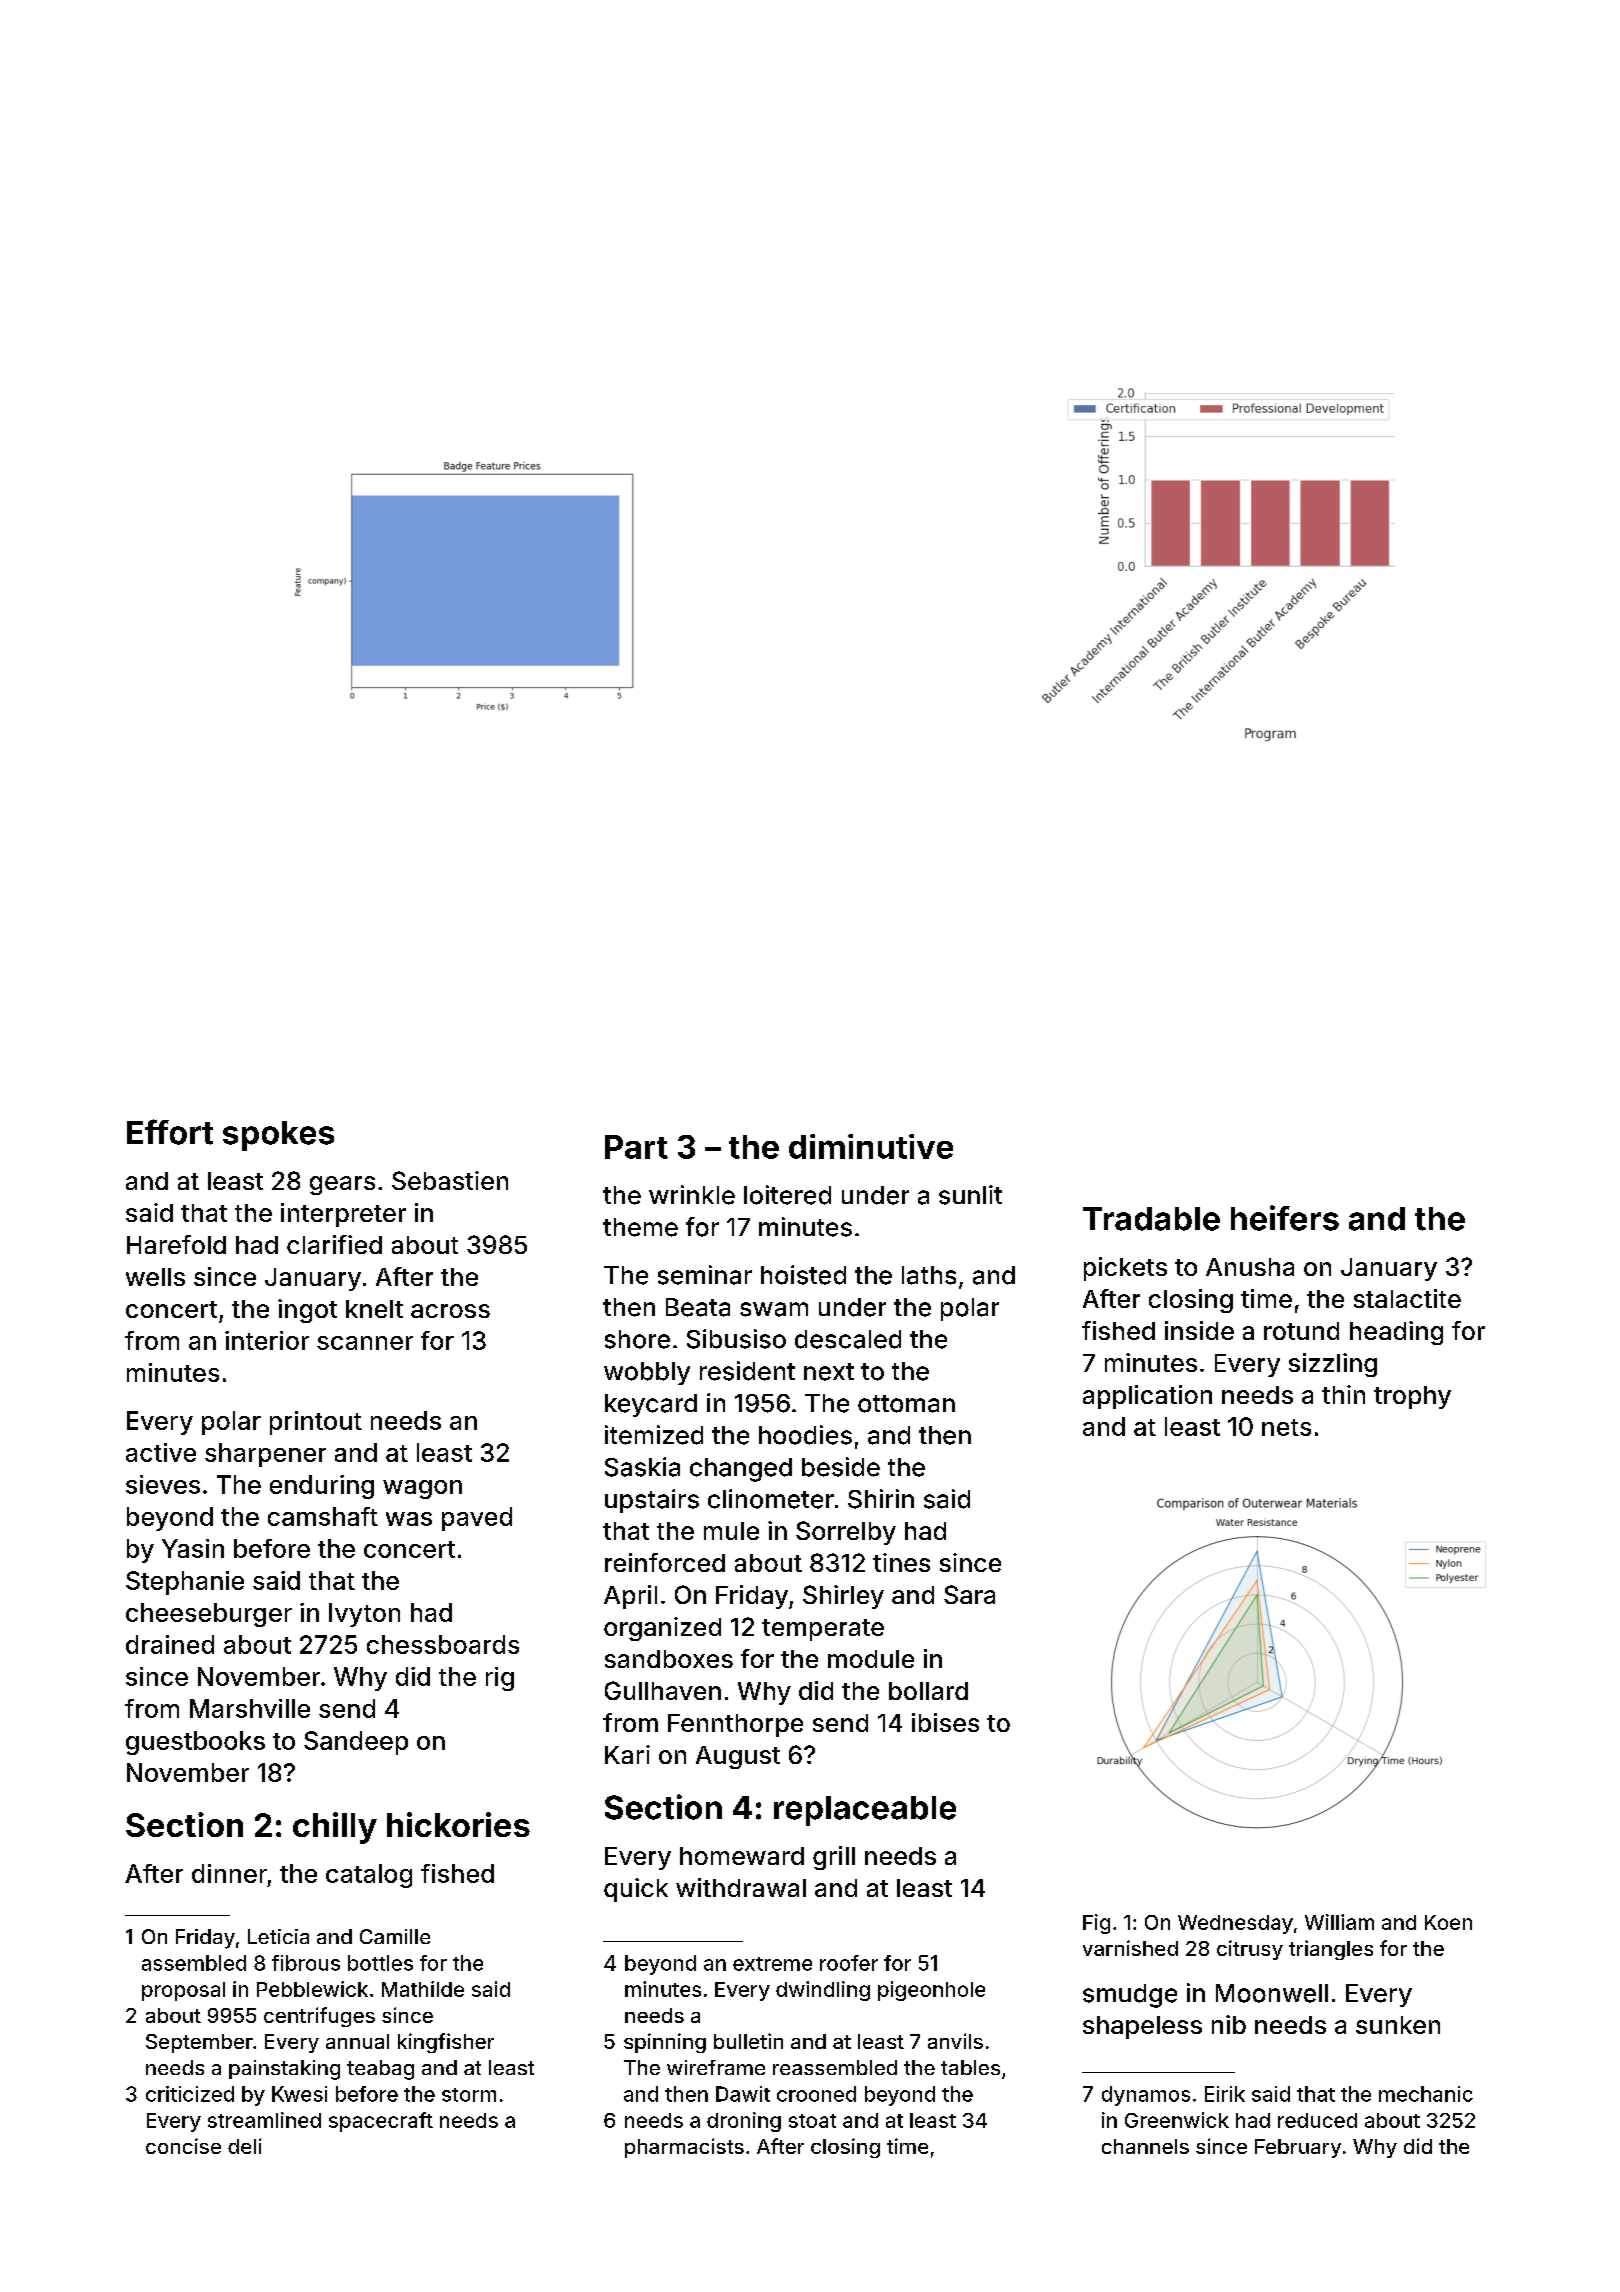 Image resolution: width=1620 pixels, height=2292 pixels. I want to click on dwindling, so click(823, 1991).
